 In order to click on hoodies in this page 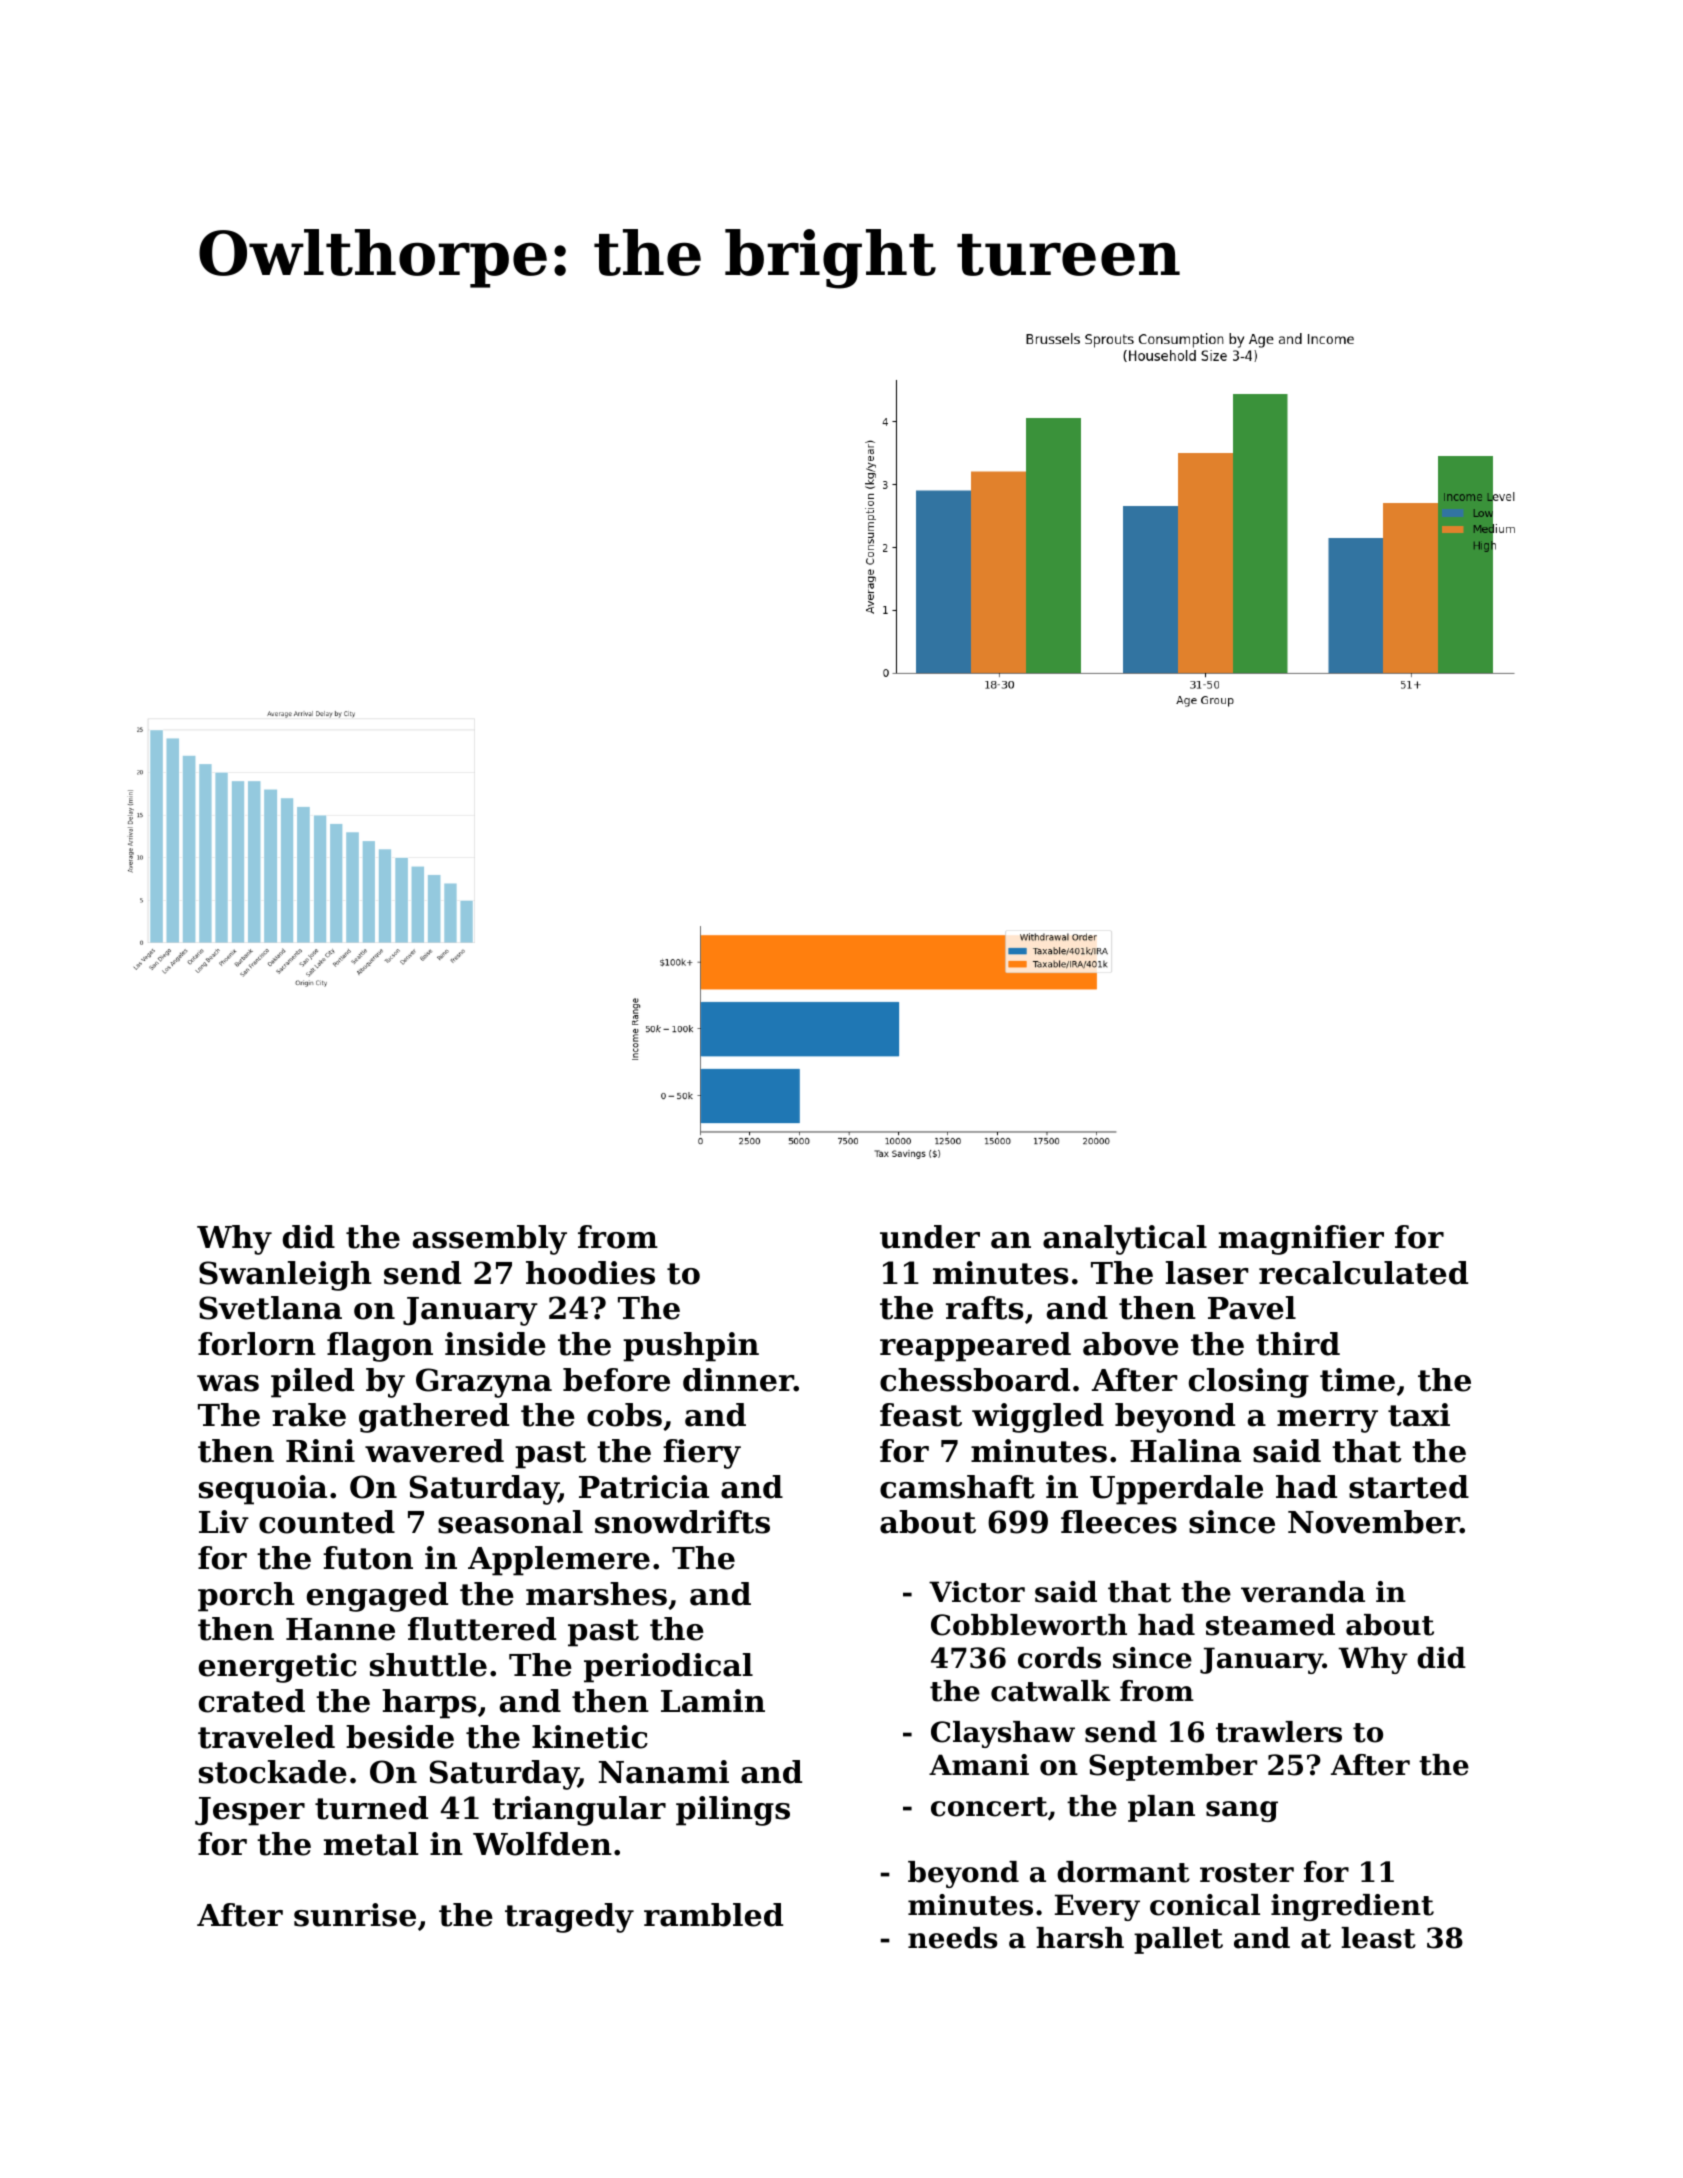, I will do `click(590, 1273)`.
